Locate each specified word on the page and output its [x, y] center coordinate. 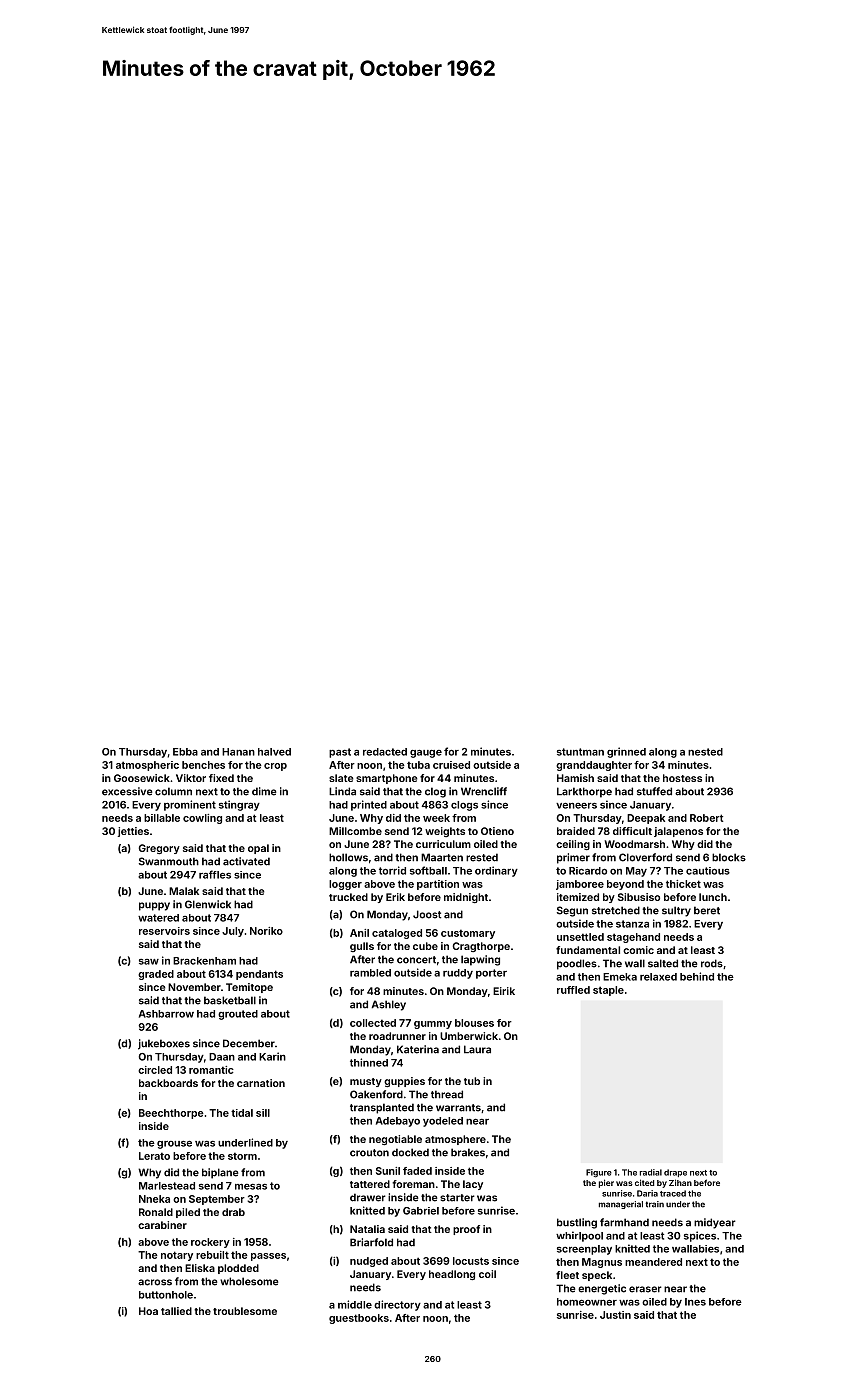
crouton [369, 1153]
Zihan [680, 1182]
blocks [729, 857]
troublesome [245, 1311]
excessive [127, 791]
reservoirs [164, 931]
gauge [426, 754]
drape [675, 1173]
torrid [392, 870]
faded [417, 1171]
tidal [242, 1113]
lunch [713, 897]
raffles [215, 874]
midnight [466, 898]
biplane [220, 1173]
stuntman [580, 752]
